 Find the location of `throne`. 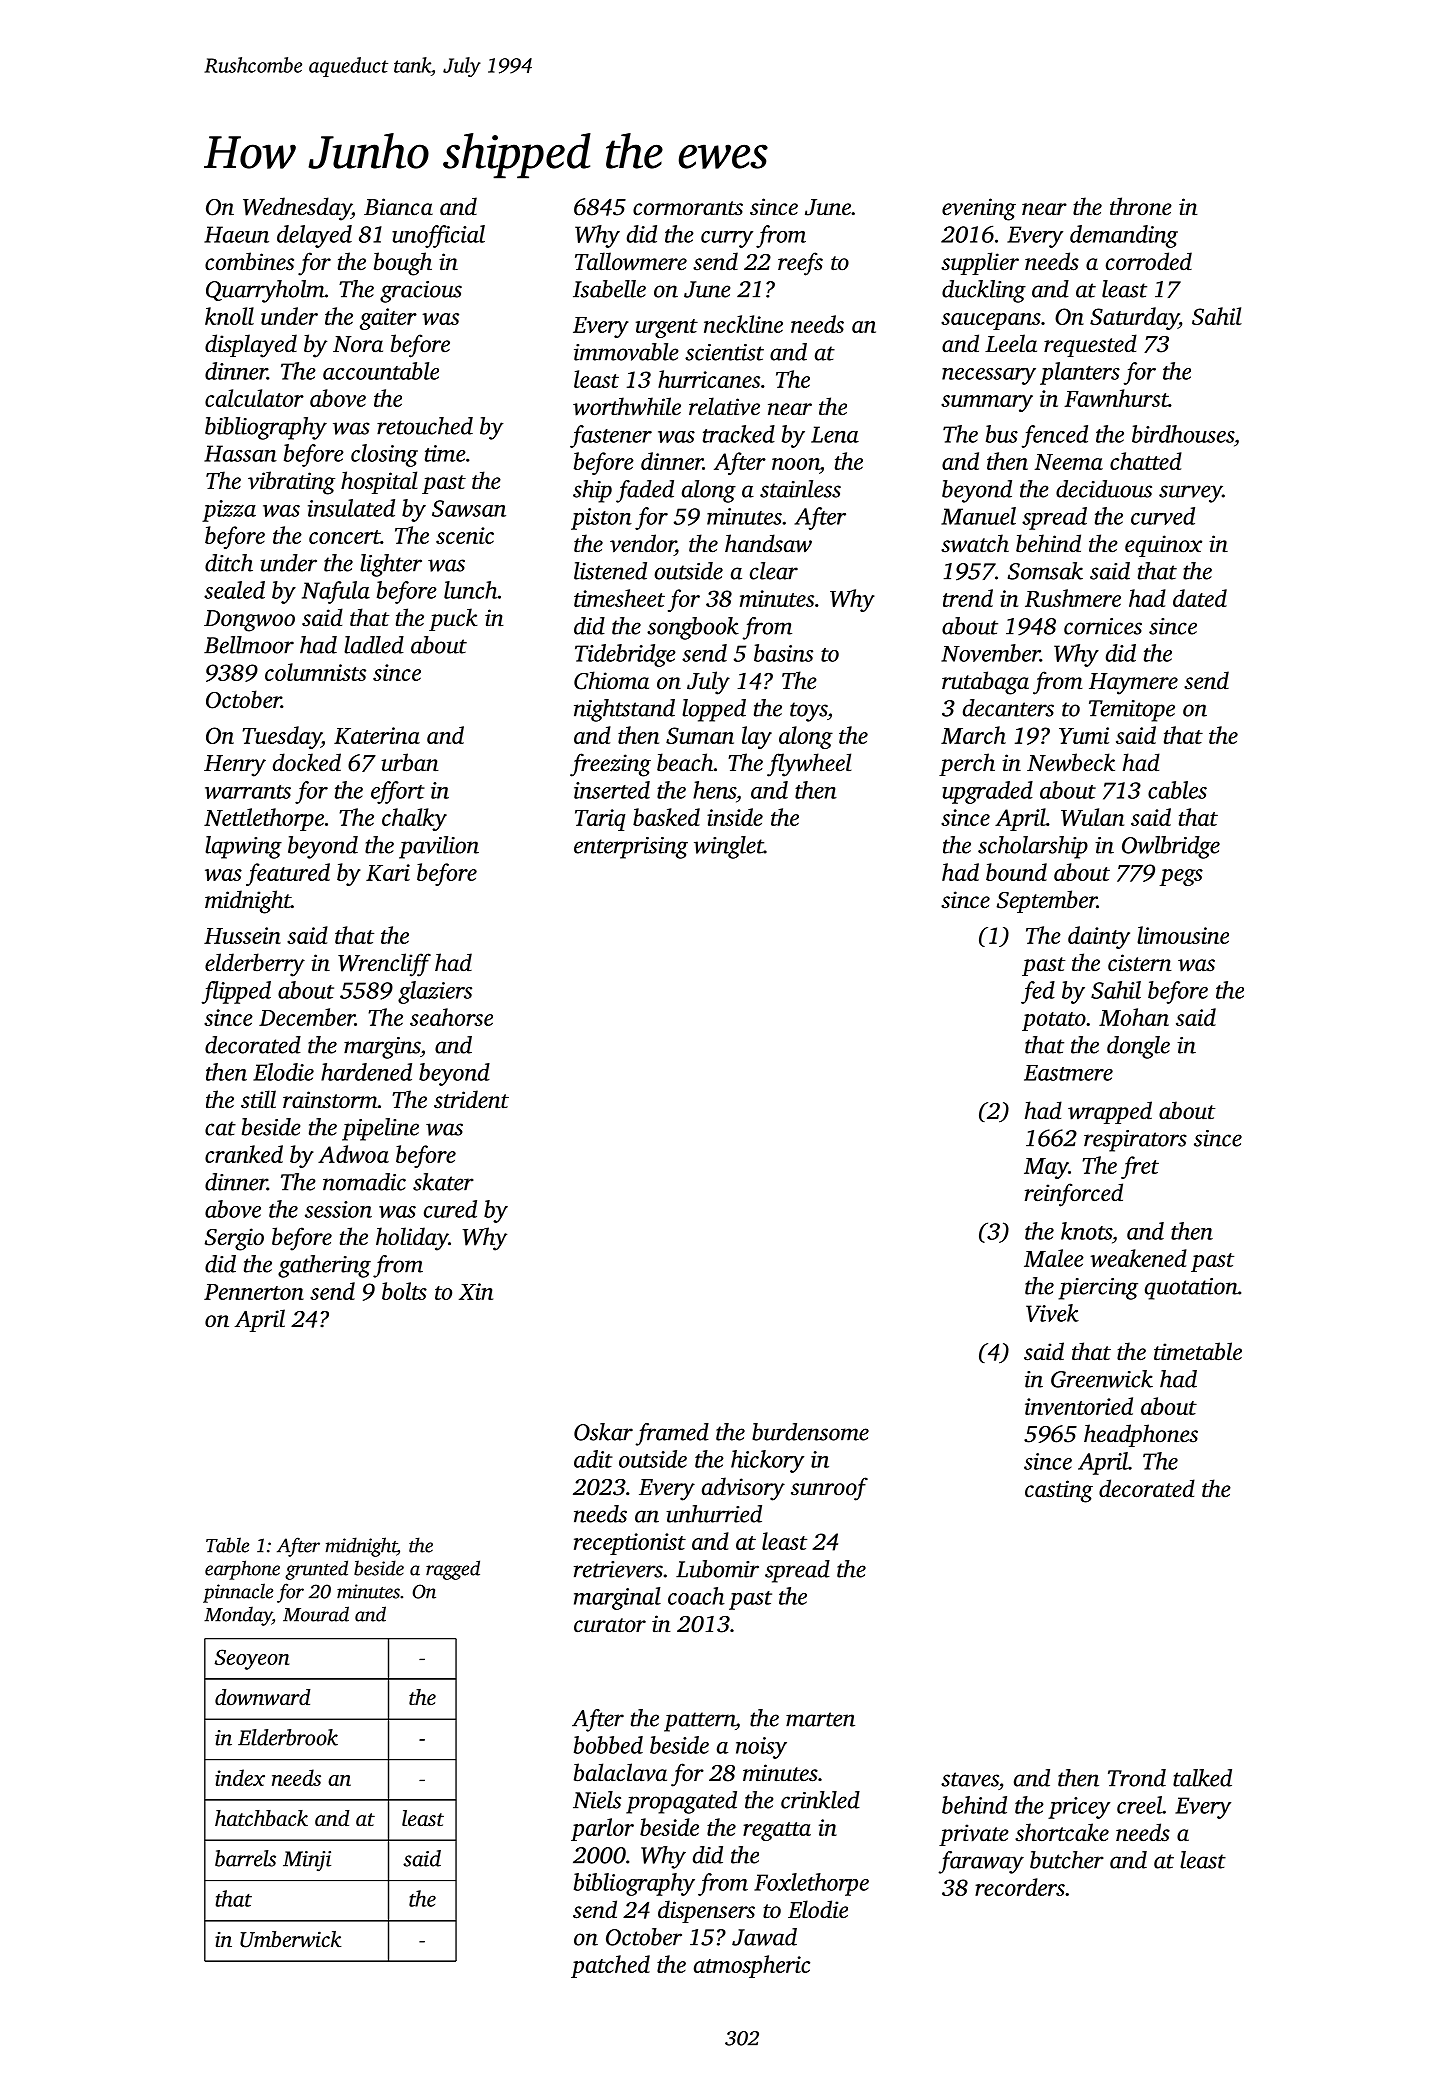

throne is located at coordinates (1141, 206).
